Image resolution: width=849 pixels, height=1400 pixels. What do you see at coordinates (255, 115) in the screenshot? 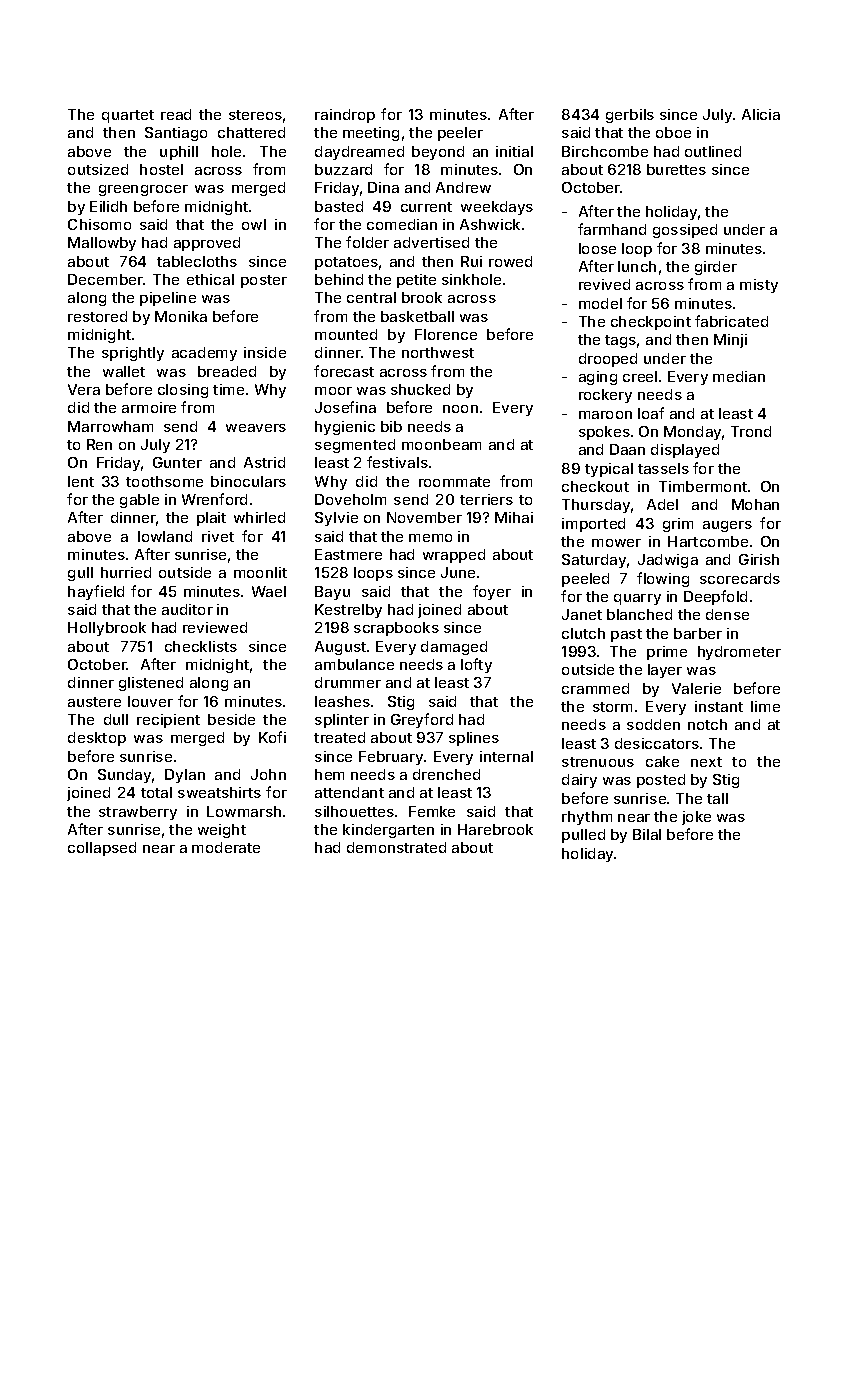
I see `stereos` at bounding box center [255, 115].
